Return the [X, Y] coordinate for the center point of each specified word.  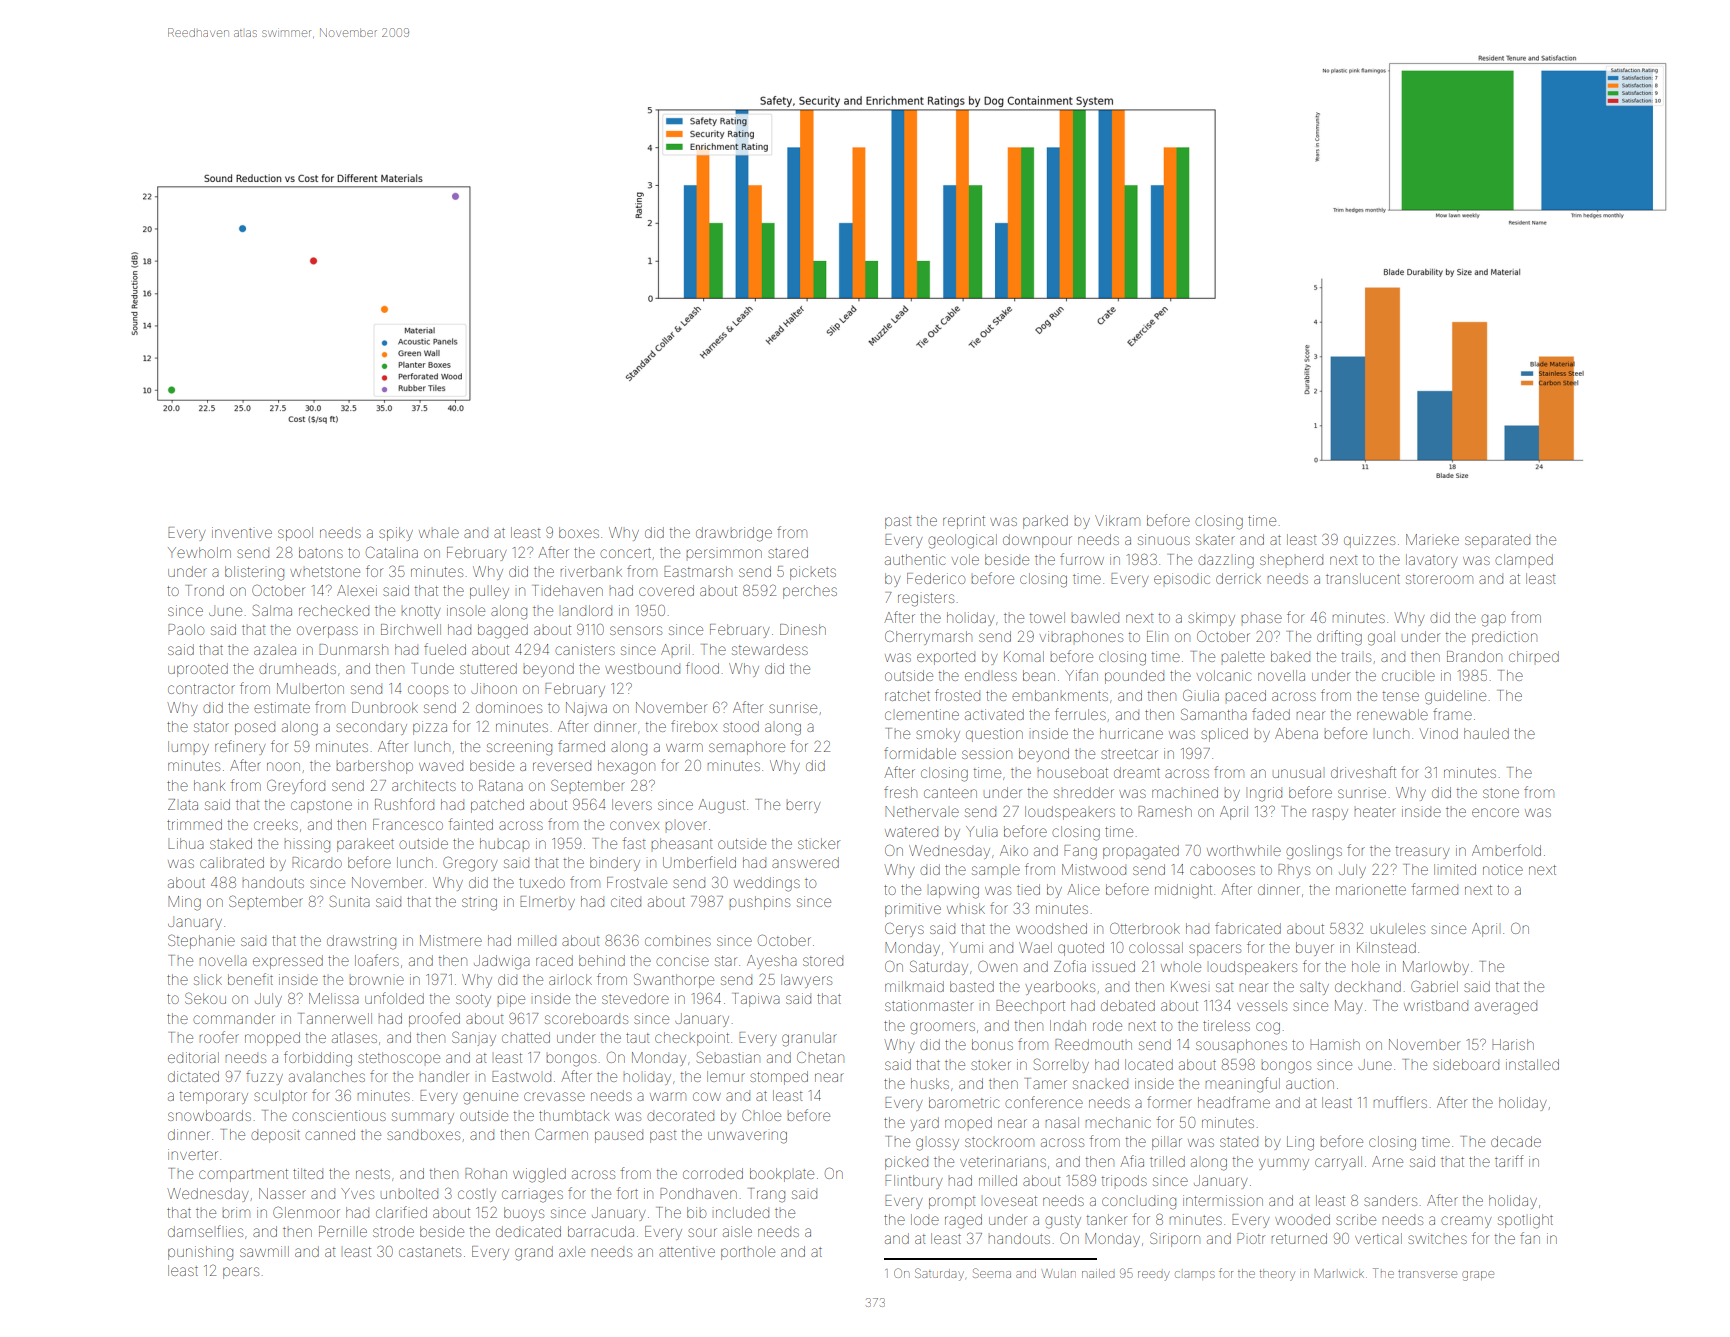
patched [497, 806]
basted [972, 986]
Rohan [486, 1173]
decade [1516, 1141]
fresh [900, 792]
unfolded [394, 998]
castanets [430, 1252]
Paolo [186, 629]
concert [625, 553]
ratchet [907, 695]
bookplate [782, 1175]
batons [321, 552]
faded [1271, 714]
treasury [1422, 852]
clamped [1524, 559]
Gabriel [1434, 986]
